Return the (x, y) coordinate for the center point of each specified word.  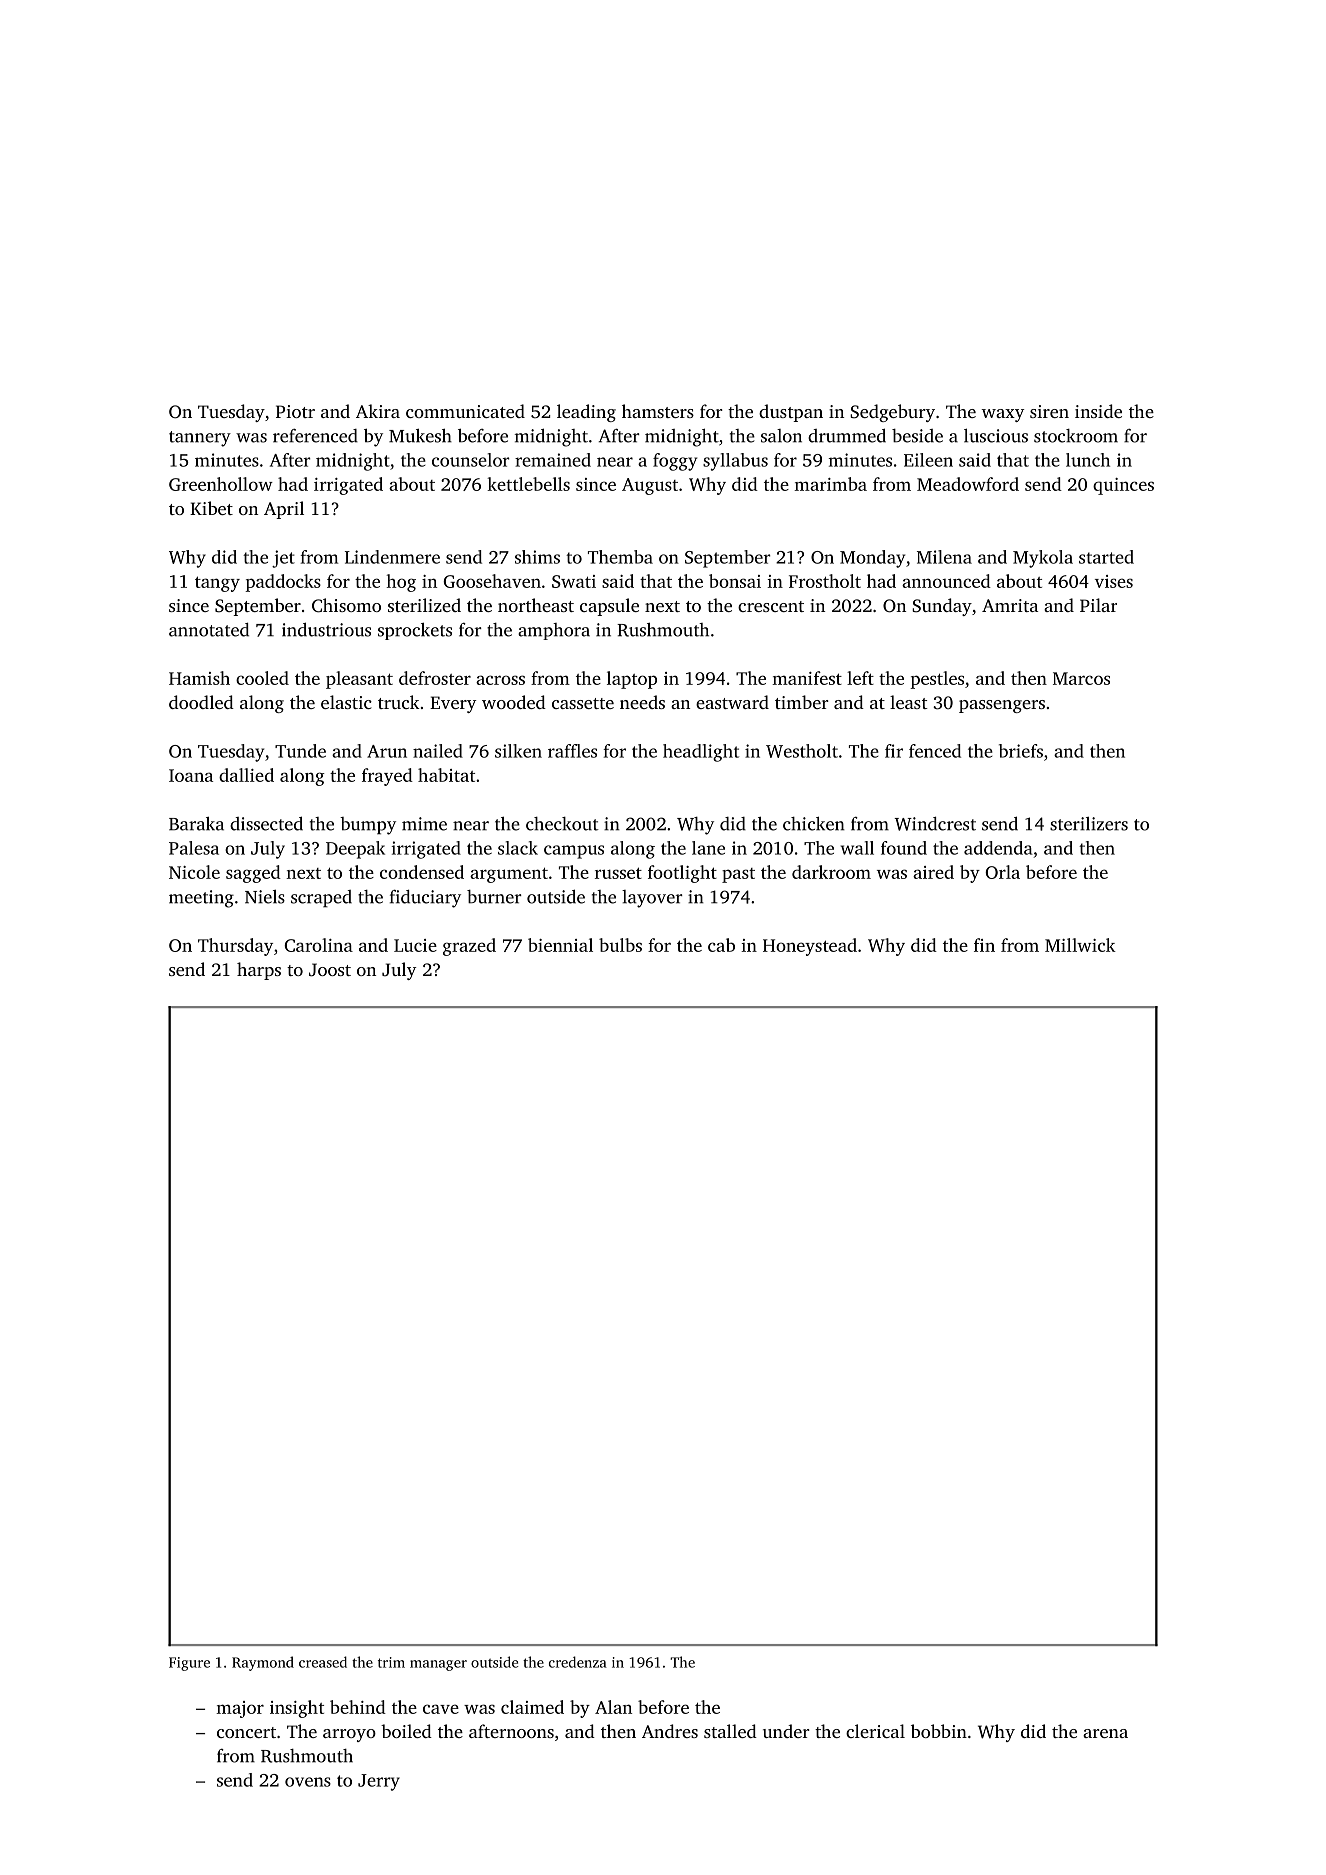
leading (586, 413)
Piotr (295, 411)
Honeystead (810, 947)
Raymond (263, 1663)
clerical (875, 1731)
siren (1049, 411)
